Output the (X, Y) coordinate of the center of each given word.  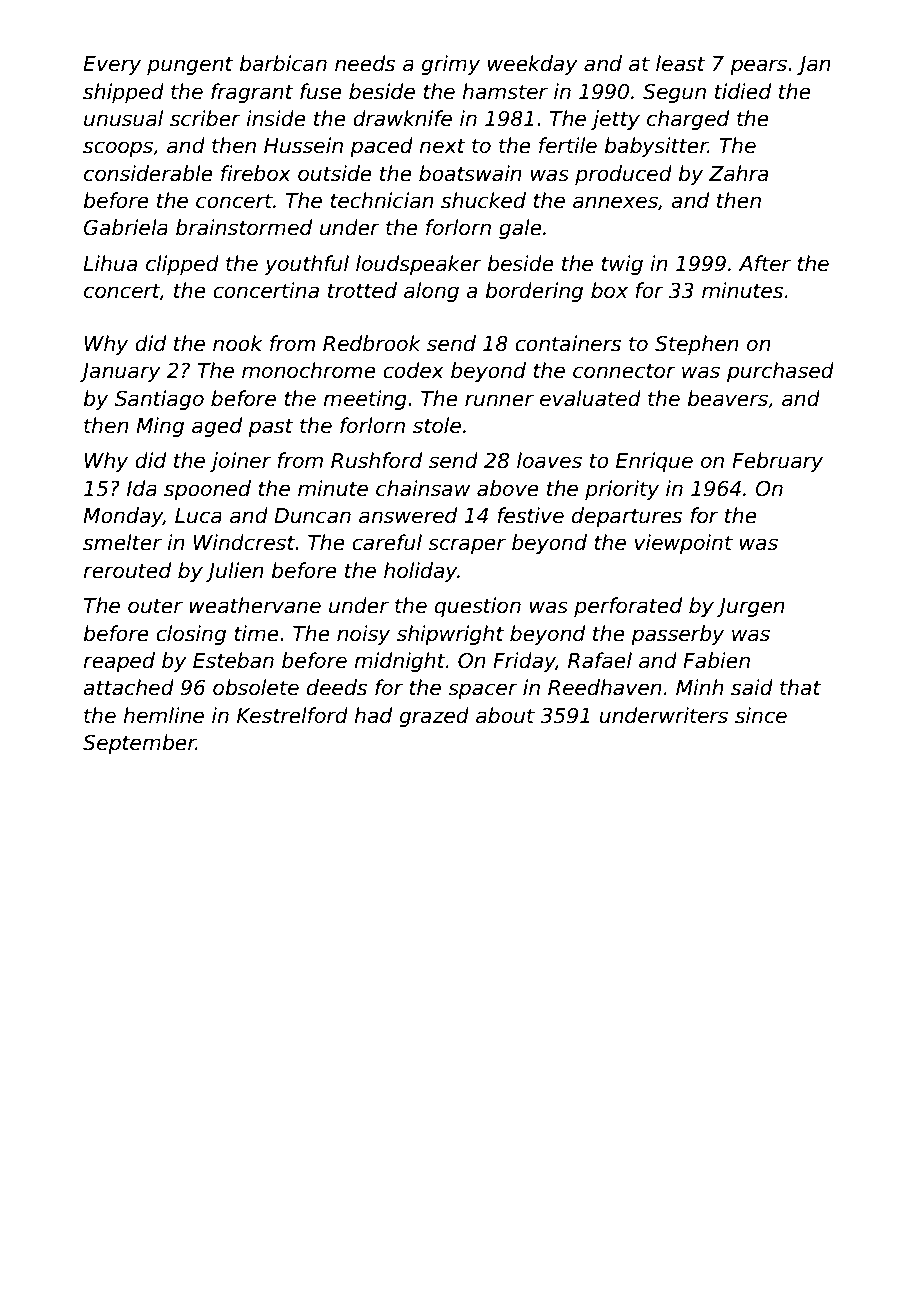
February (777, 462)
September (139, 744)
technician (382, 200)
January (120, 372)
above (508, 488)
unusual (123, 118)
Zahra (738, 173)
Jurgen (750, 607)
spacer (483, 691)
